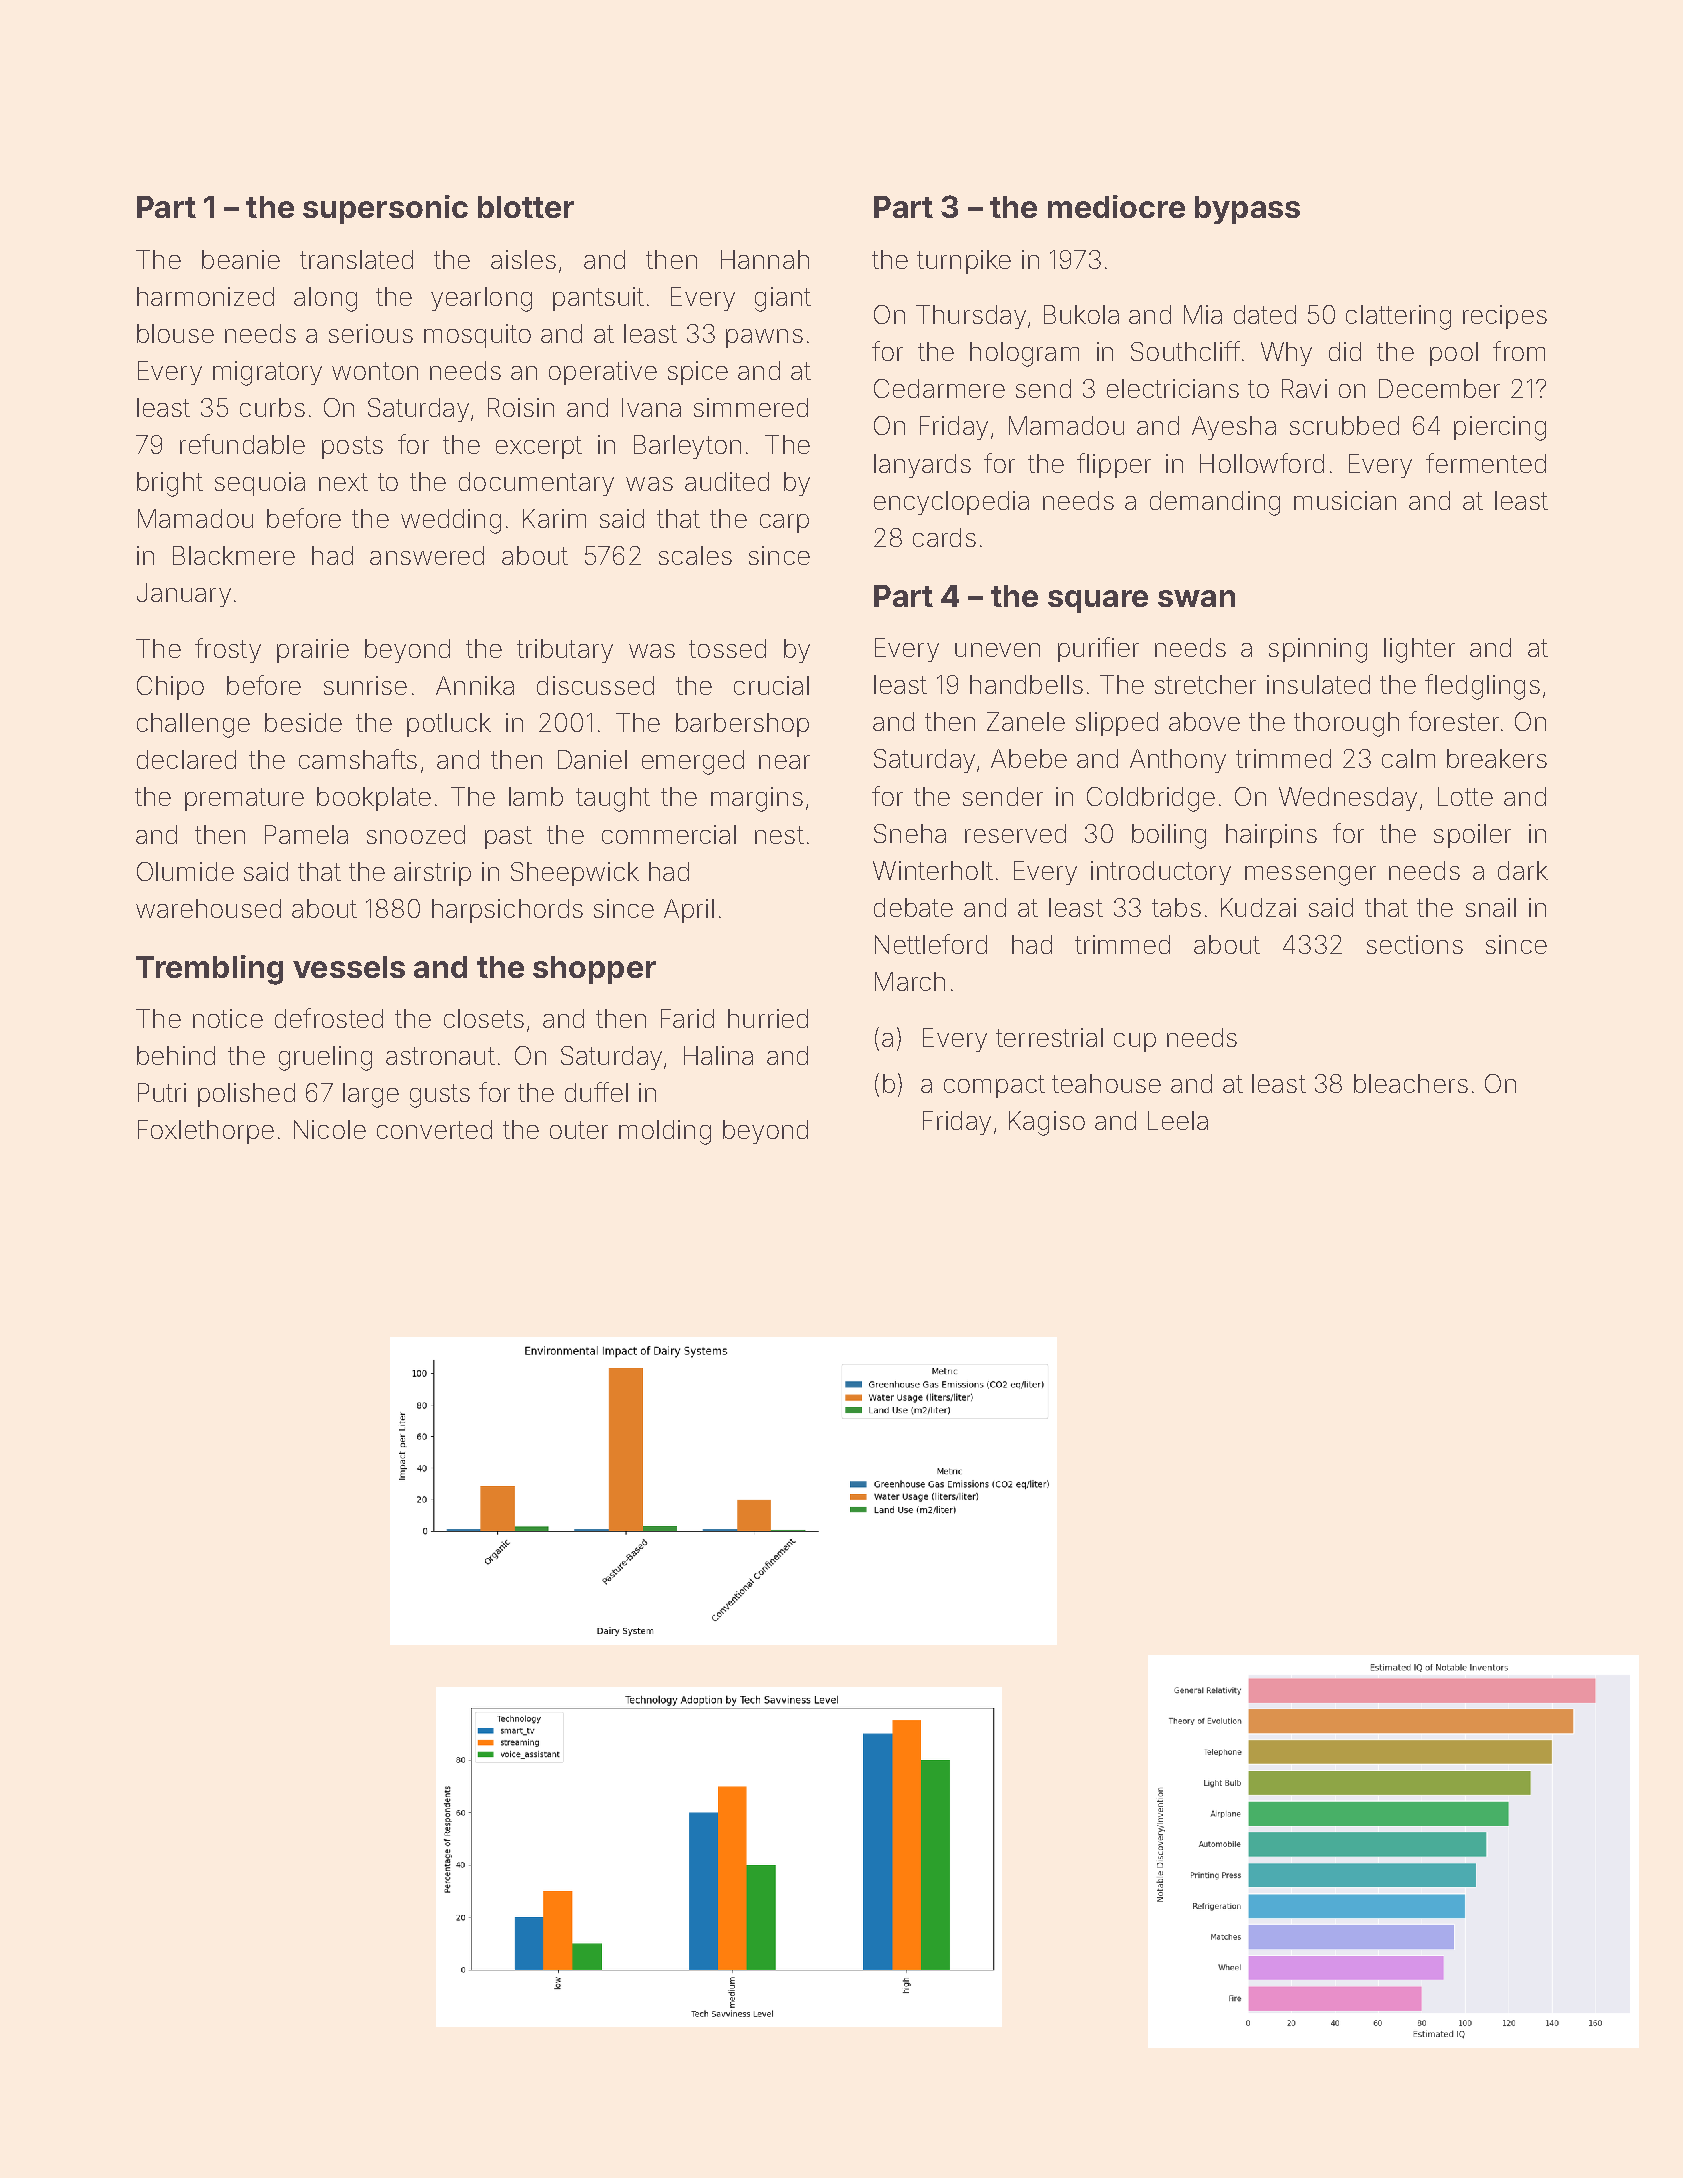  I want to click on fermented, so click(1486, 463).
